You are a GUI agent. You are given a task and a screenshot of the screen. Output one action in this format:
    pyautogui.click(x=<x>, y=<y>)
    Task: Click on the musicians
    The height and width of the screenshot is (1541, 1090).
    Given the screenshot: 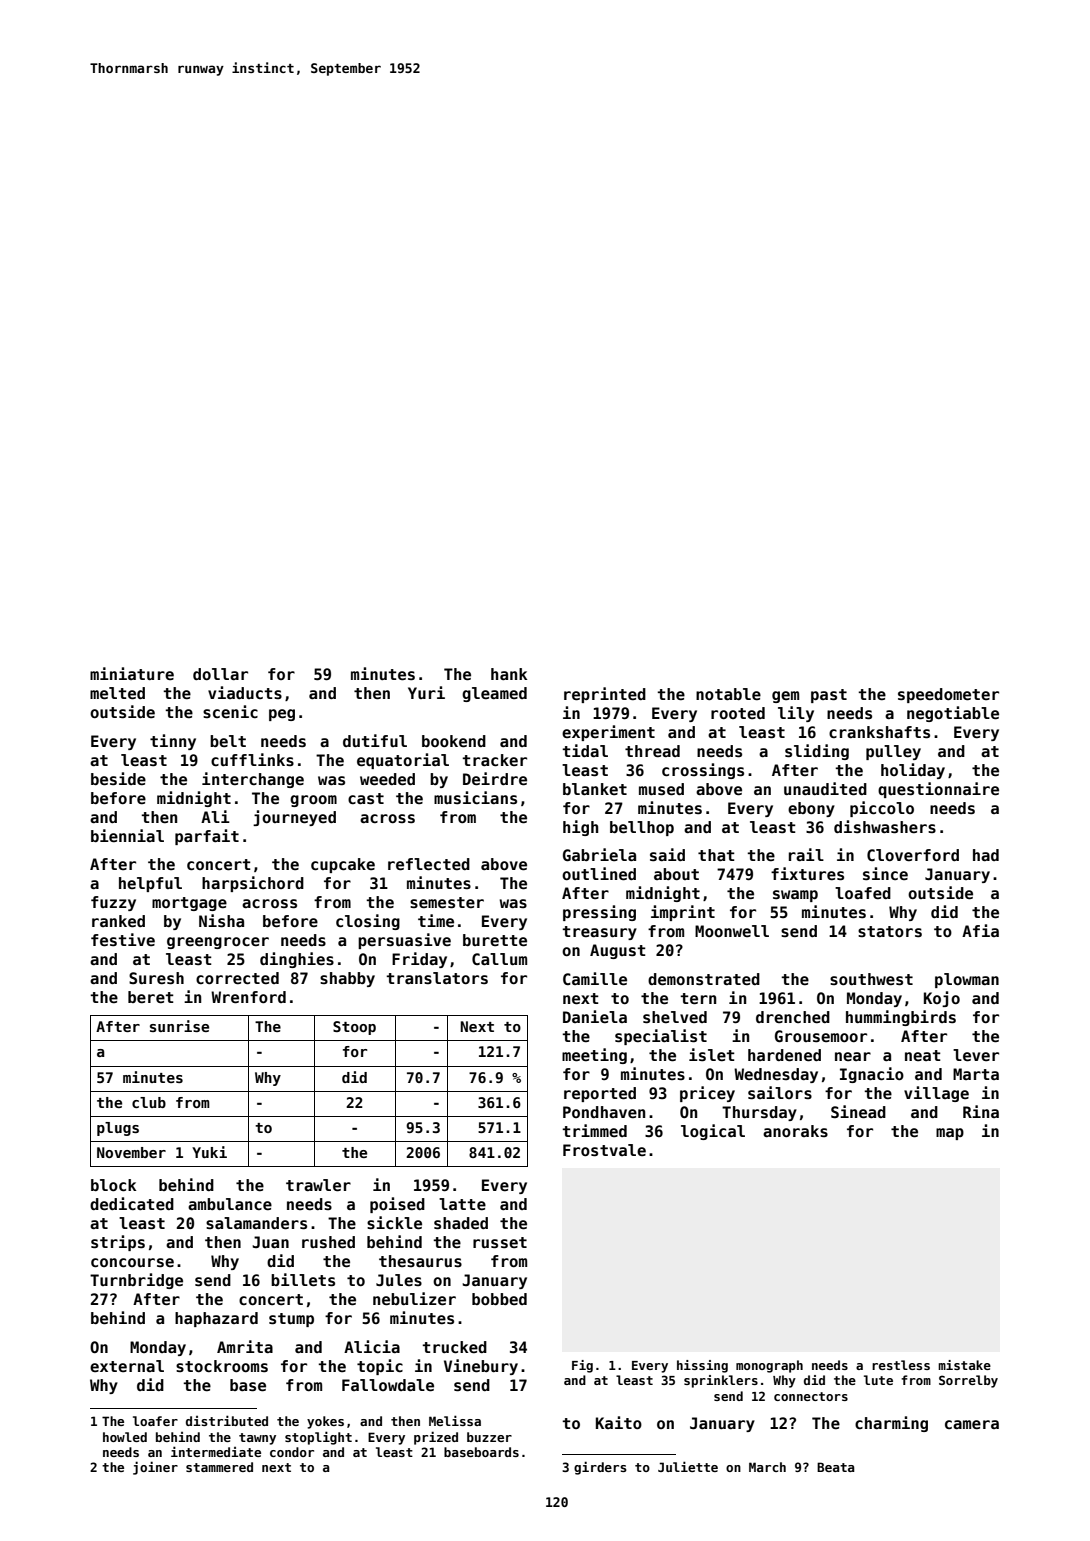 What is the action you would take?
    pyautogui.click(x=475, y=798)
